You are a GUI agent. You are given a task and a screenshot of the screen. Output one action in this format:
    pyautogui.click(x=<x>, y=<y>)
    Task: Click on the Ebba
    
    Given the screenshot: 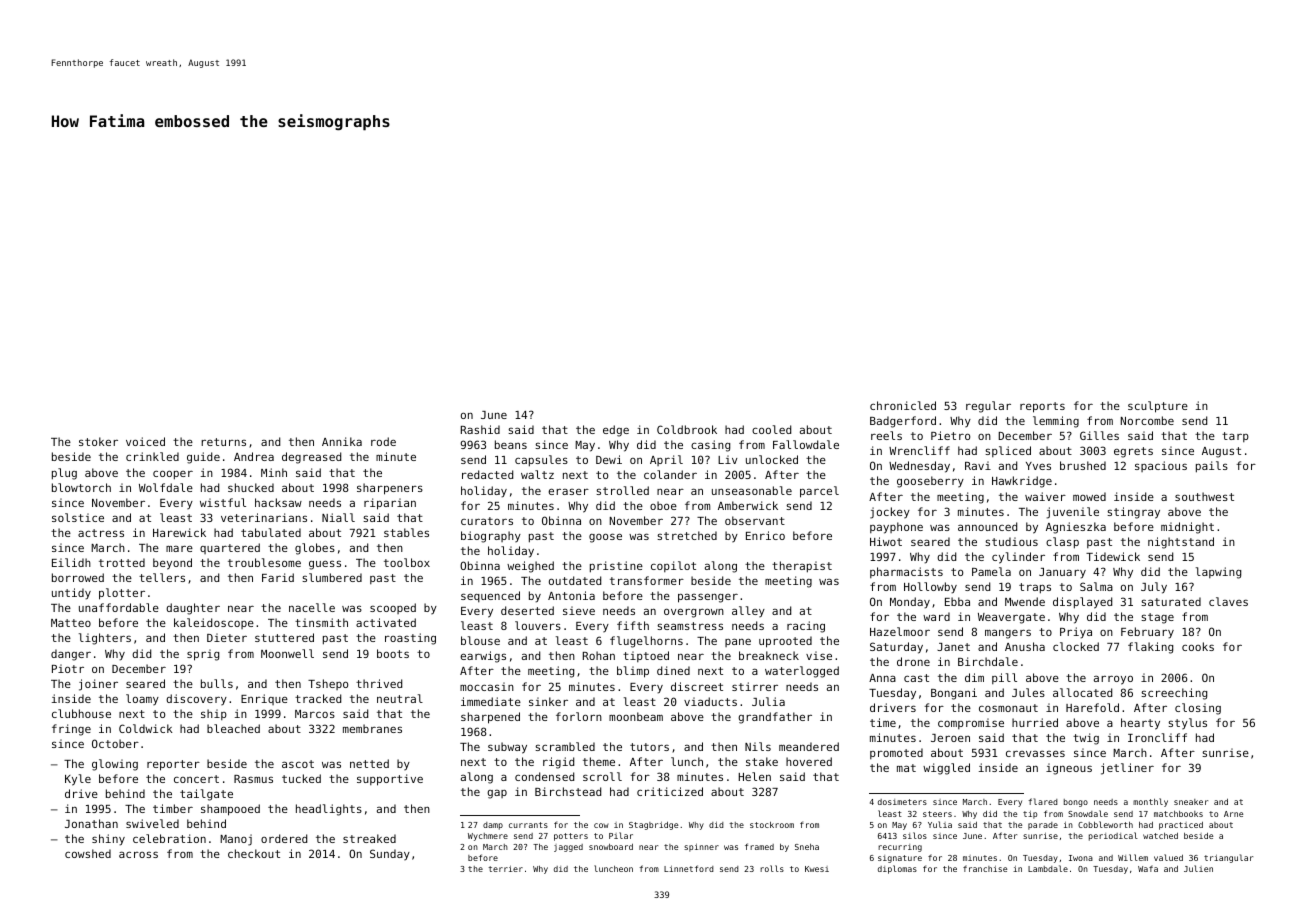 What is the action you would take?
    pyautogui.click(x=957, y=601)
